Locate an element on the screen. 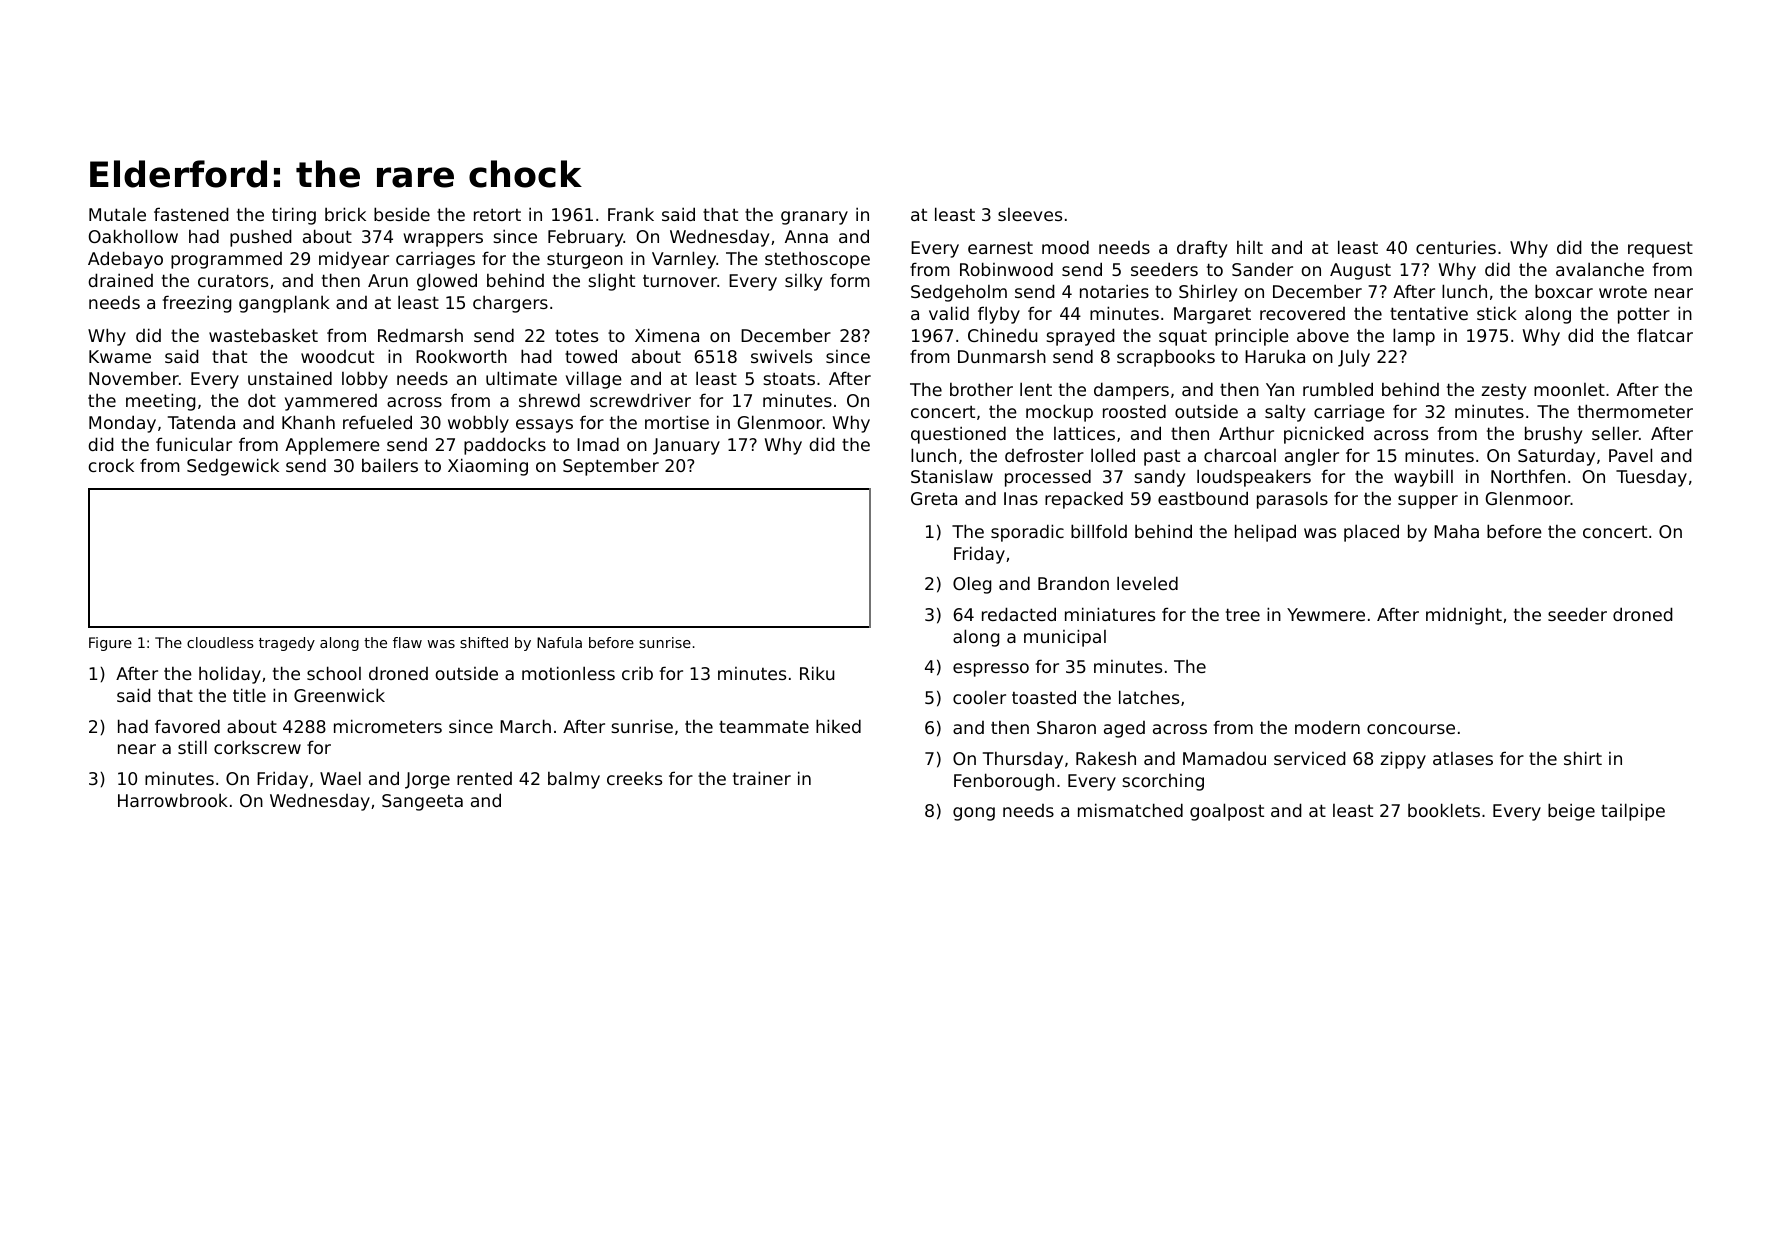 The image size is (1781, 1260). notaries is located at coordinates (1114, 291).
